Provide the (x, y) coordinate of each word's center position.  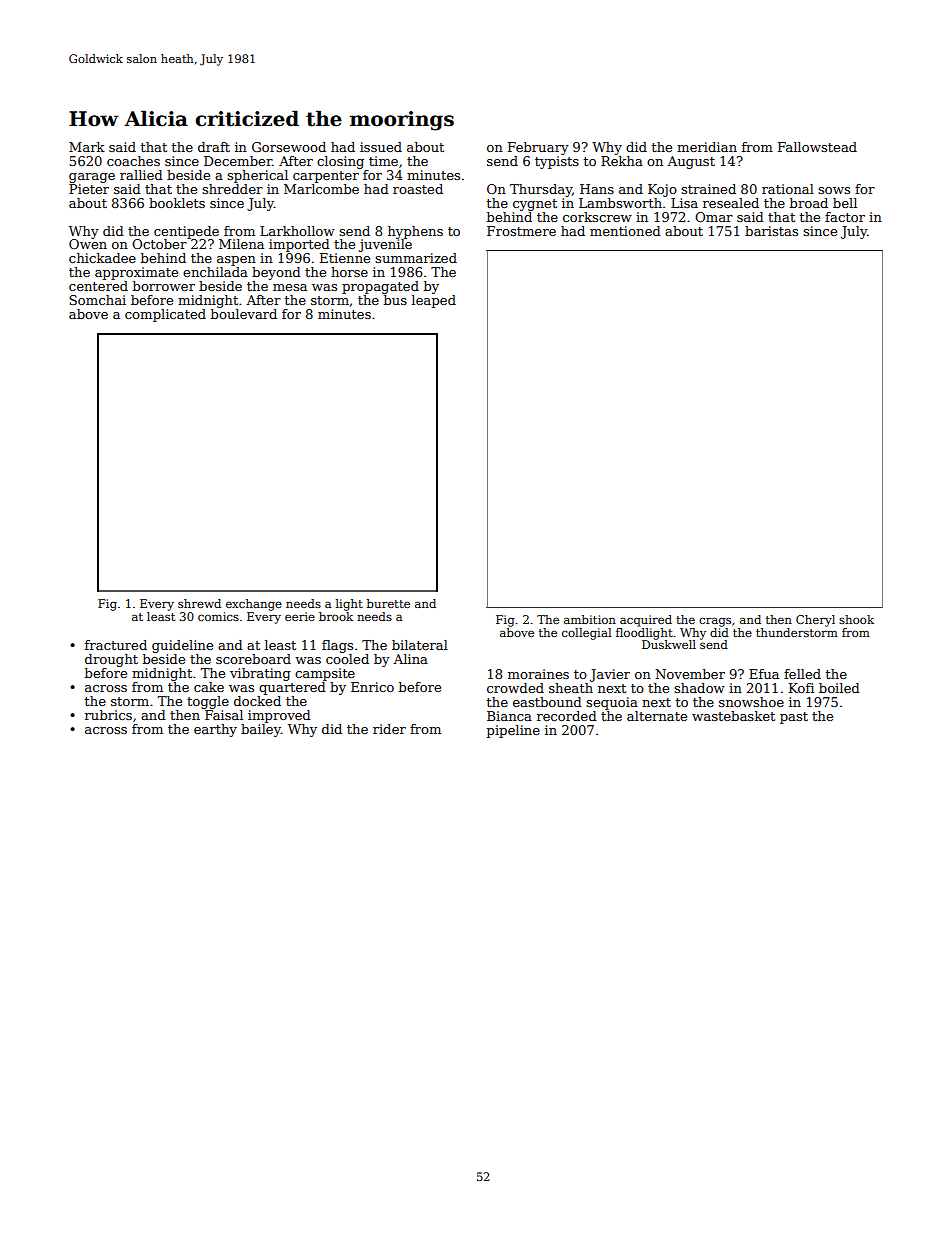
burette (388, 603)
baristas (771, 231)
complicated (165, 315)
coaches (133, 161)
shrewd (199, 603)
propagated (380, 287)
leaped (434, 301)
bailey (261, 730)
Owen (88, 244)
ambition (590, 619)
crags (715, 622)
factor (845, 217)
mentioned (625, 231)
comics (218, 616)
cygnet (535, 205)
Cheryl (815, 621)
